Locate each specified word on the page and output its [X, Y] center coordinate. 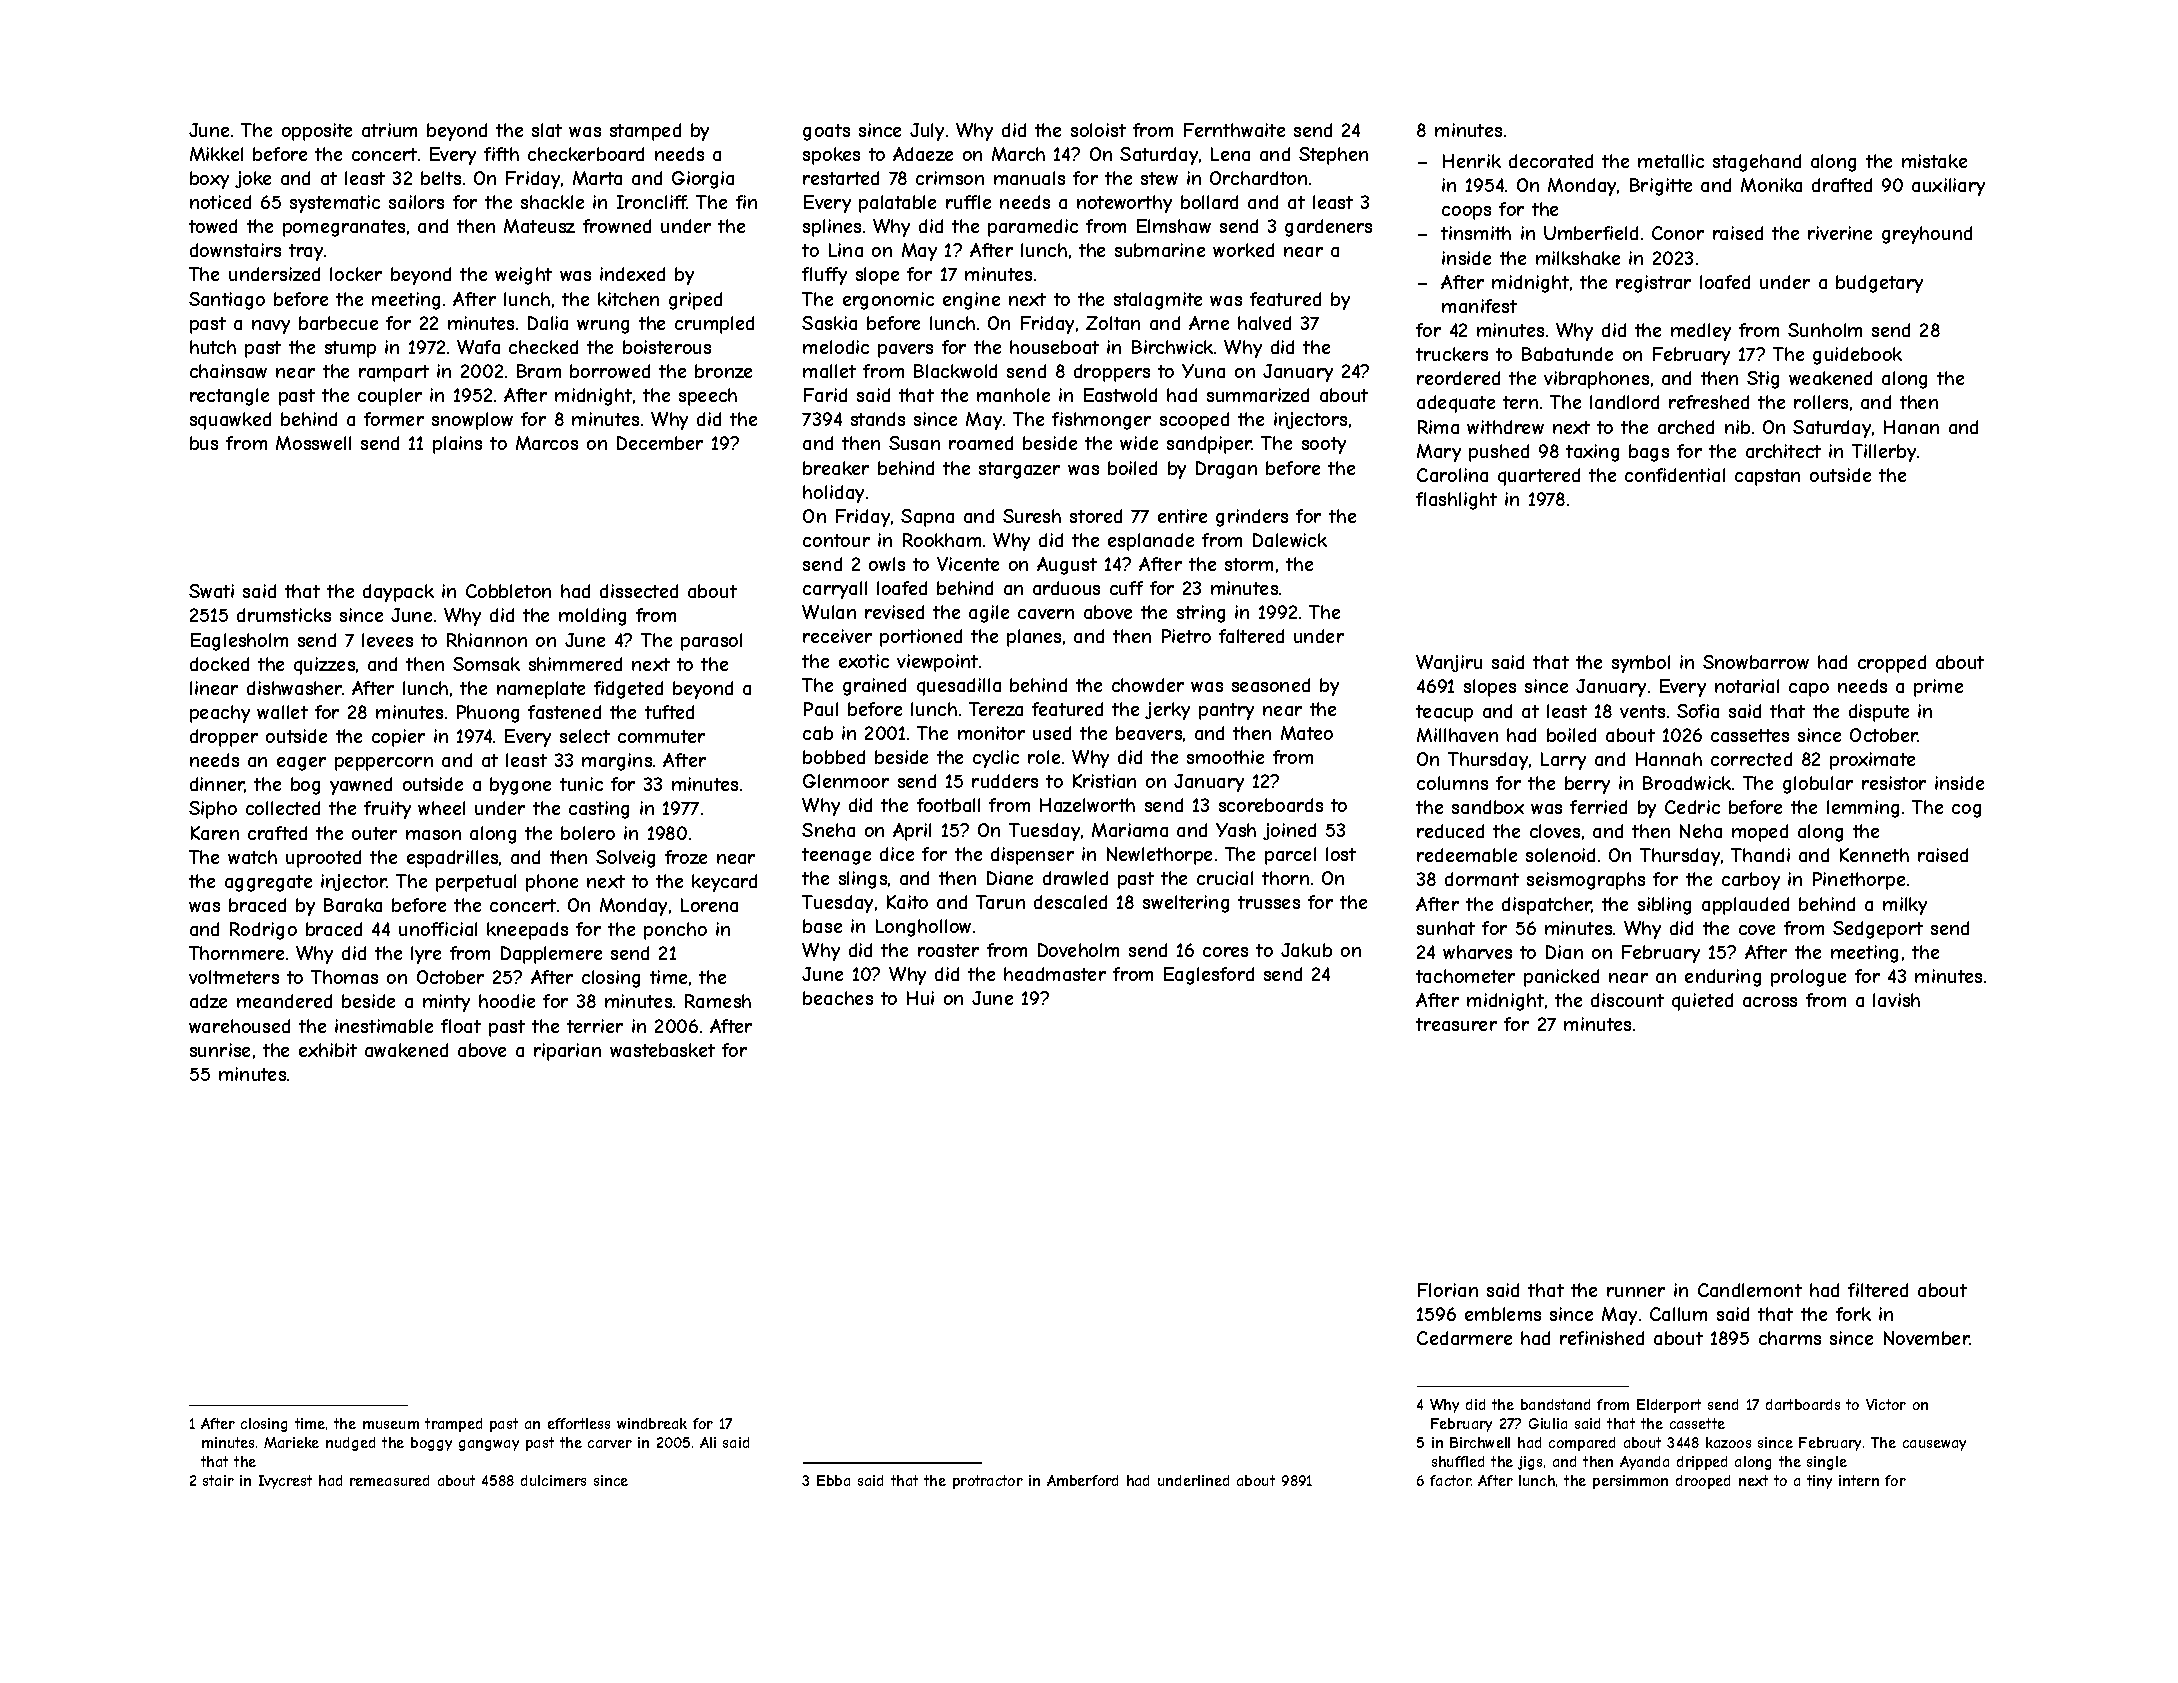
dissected [639, 591]
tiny [1819, 1482]
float [461, 1026]
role [1044, 757]
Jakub [1306, 950]
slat [547, 130]
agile [989, 614]
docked [219, 664]
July [927, 132]
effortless [579, 1423]
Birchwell [1480, 1442]
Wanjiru [1449, 663]
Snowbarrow [1756, 662]
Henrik [1472, 161]
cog [1966, 811]
